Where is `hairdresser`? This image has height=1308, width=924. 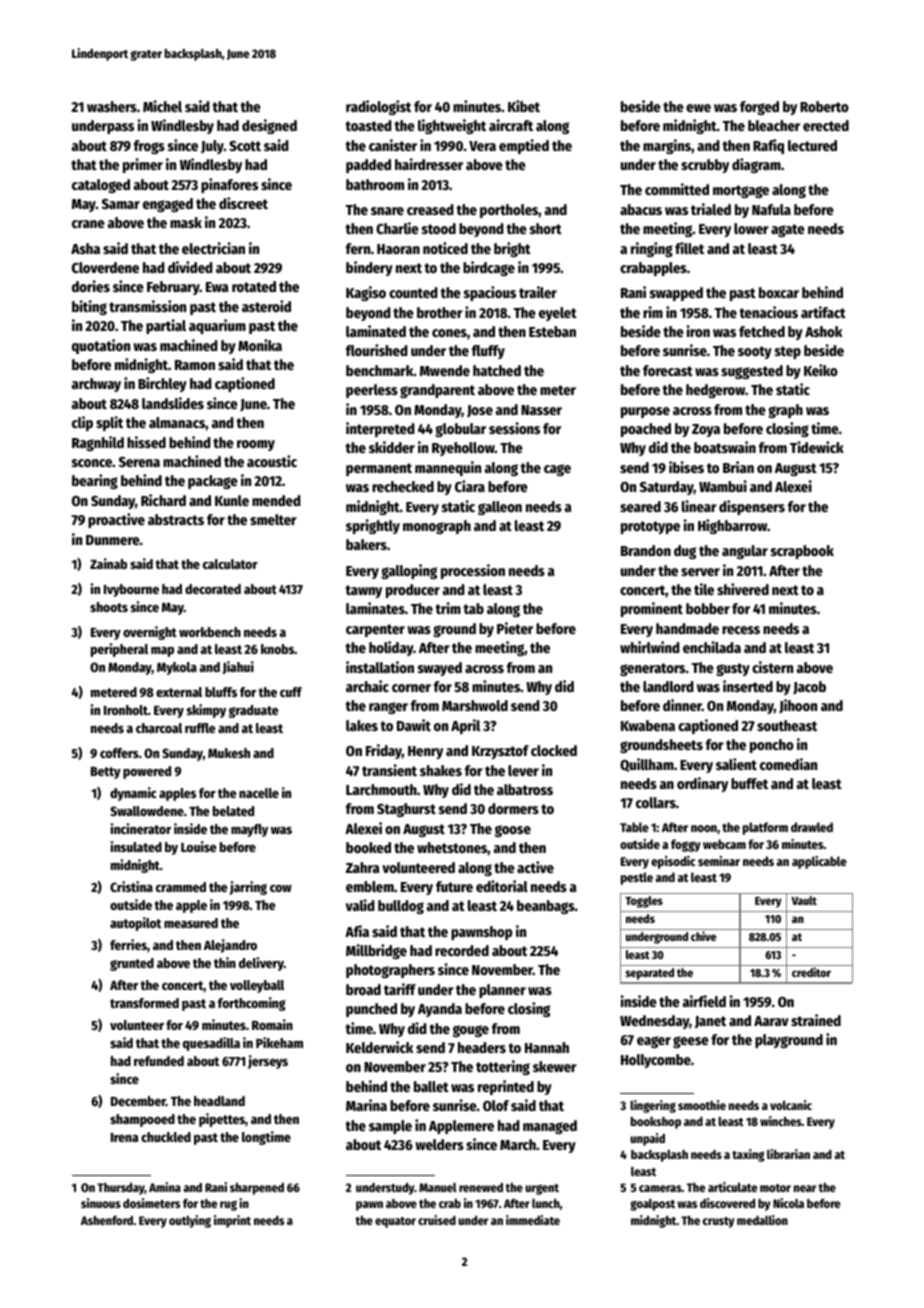
hairdresser is located at coordinates (429, 164).
